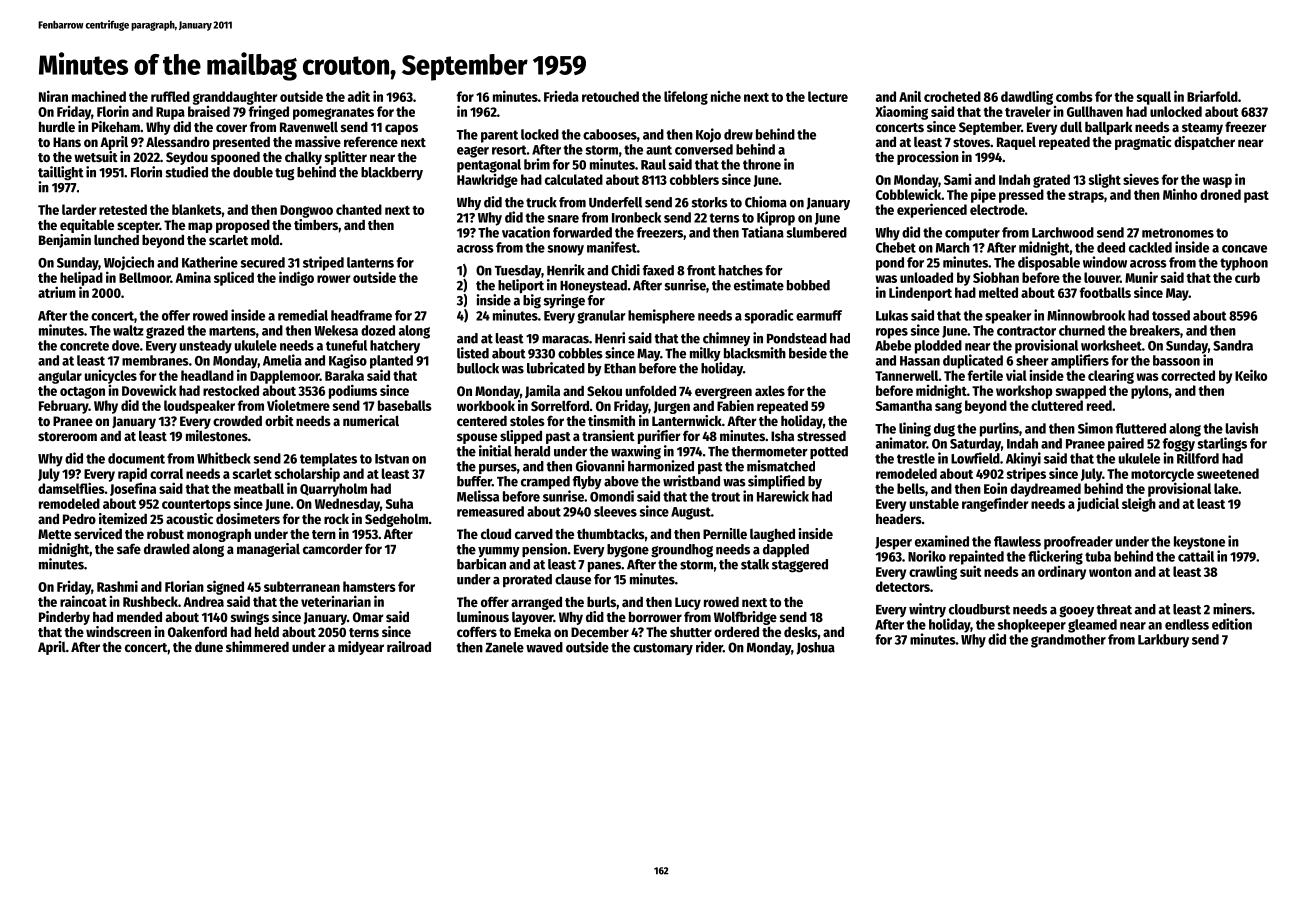 The image size is (1308, 924). What do you see at coordinates (1247, 277) in the screenshot?
I see `curb` at bounding box center [1247, 277].
